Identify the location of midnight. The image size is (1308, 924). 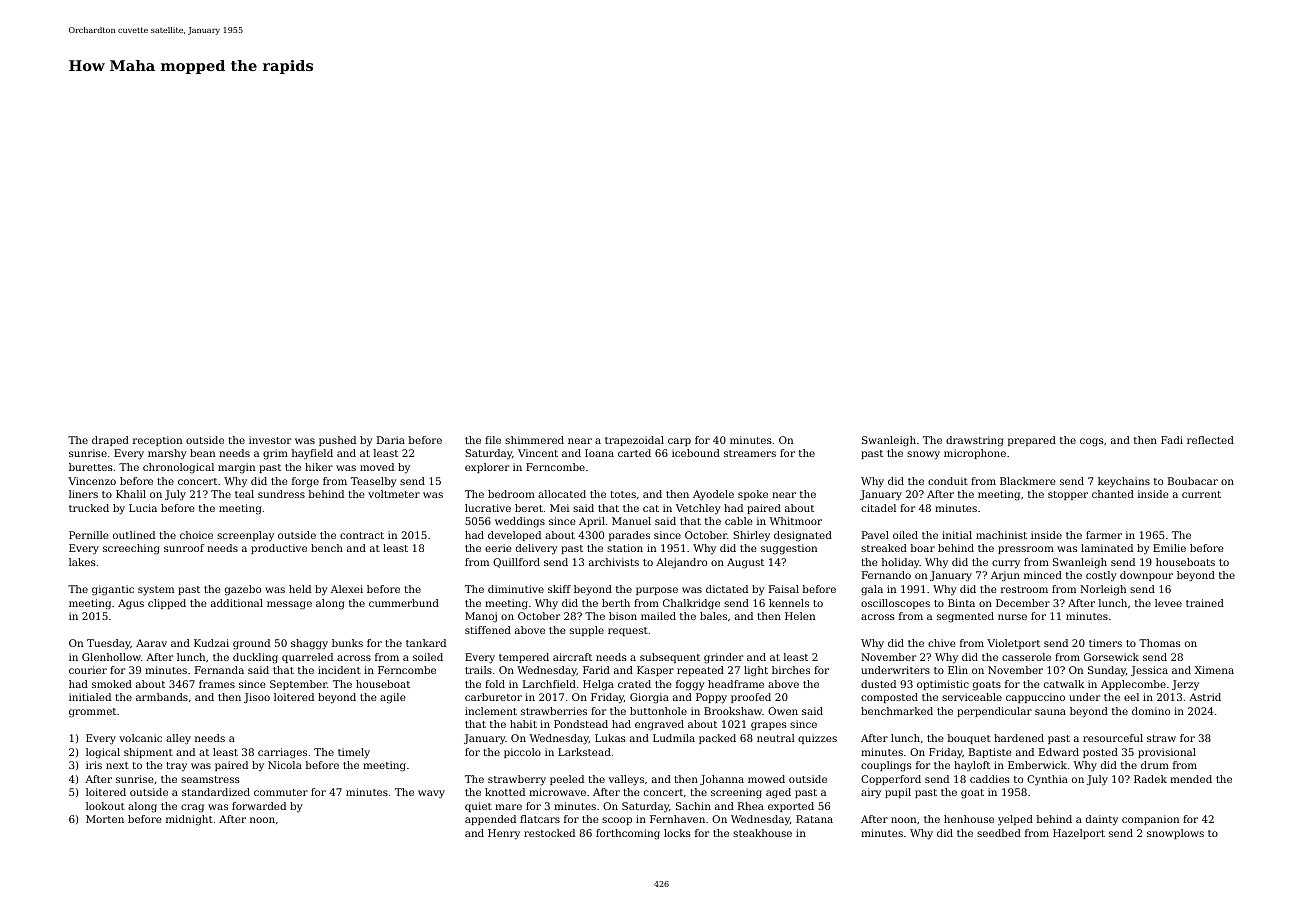
(189, 820).
